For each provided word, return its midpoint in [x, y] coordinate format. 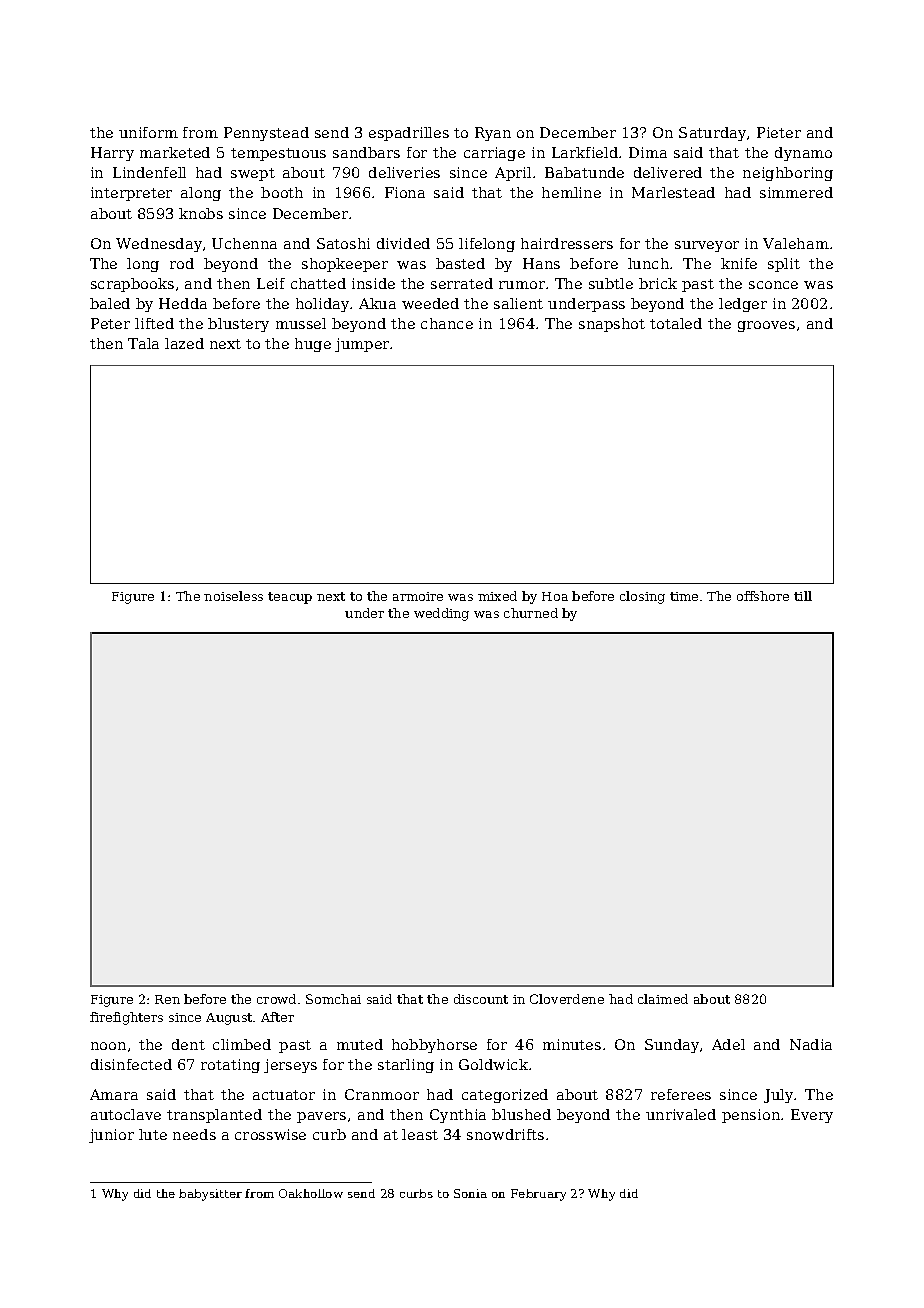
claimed [663, 999]
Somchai [333, 999]
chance [447, 323]
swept [253, 174]
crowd [276, 999]
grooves [766, 326]
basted [460, 263]
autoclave [126, 1114]
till [803, 596]
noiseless [233, 596]
